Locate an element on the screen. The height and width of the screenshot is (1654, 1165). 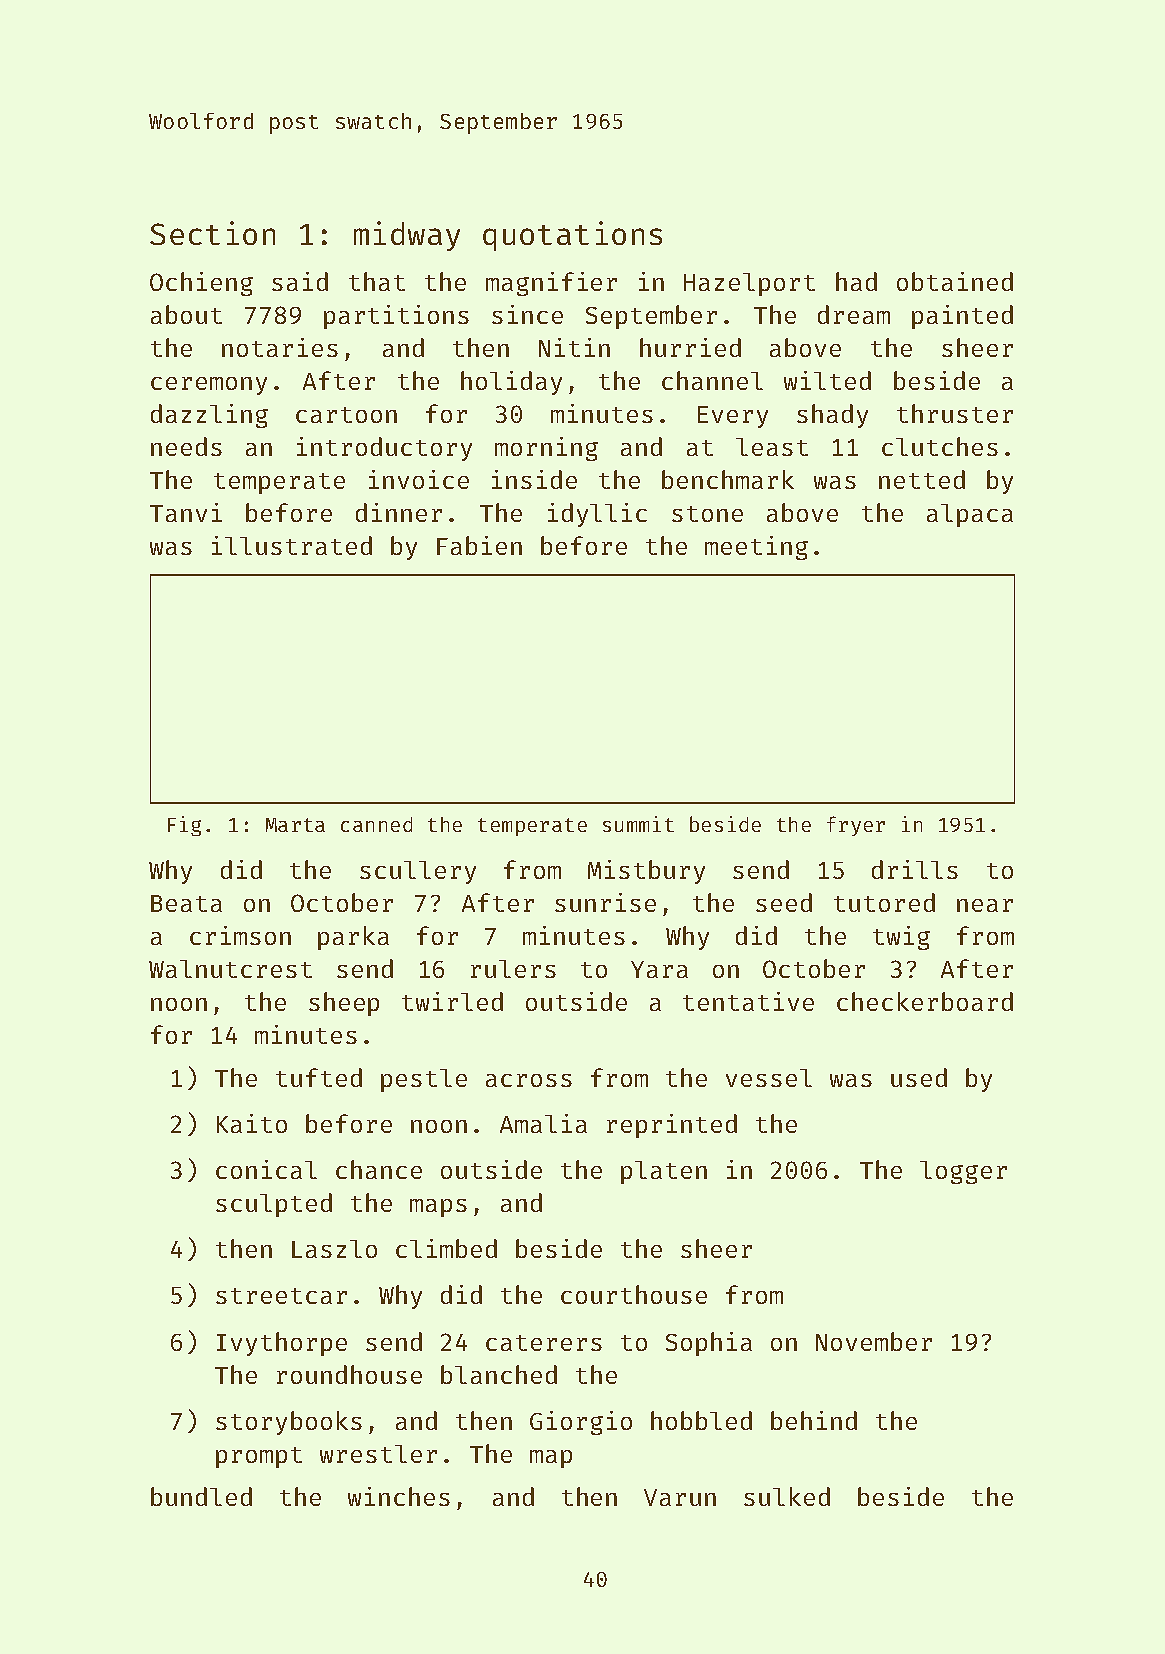
quotations is located at coordinates (572, 236).
